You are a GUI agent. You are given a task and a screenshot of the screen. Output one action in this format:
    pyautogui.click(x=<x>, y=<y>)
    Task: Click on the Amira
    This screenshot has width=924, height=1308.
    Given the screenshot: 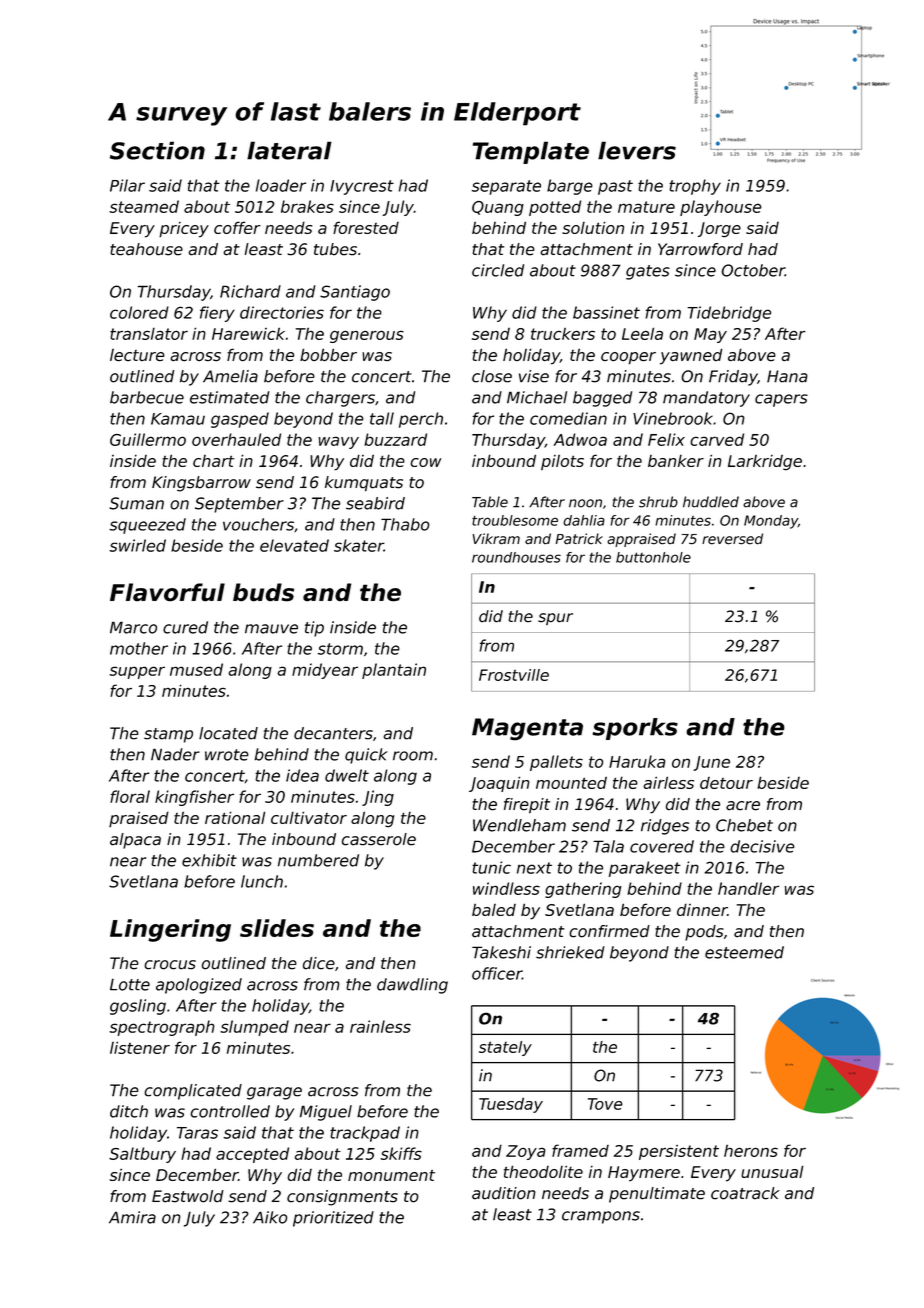 What is the action you would take?
    pyautogui.click(x=132, y=1217)
